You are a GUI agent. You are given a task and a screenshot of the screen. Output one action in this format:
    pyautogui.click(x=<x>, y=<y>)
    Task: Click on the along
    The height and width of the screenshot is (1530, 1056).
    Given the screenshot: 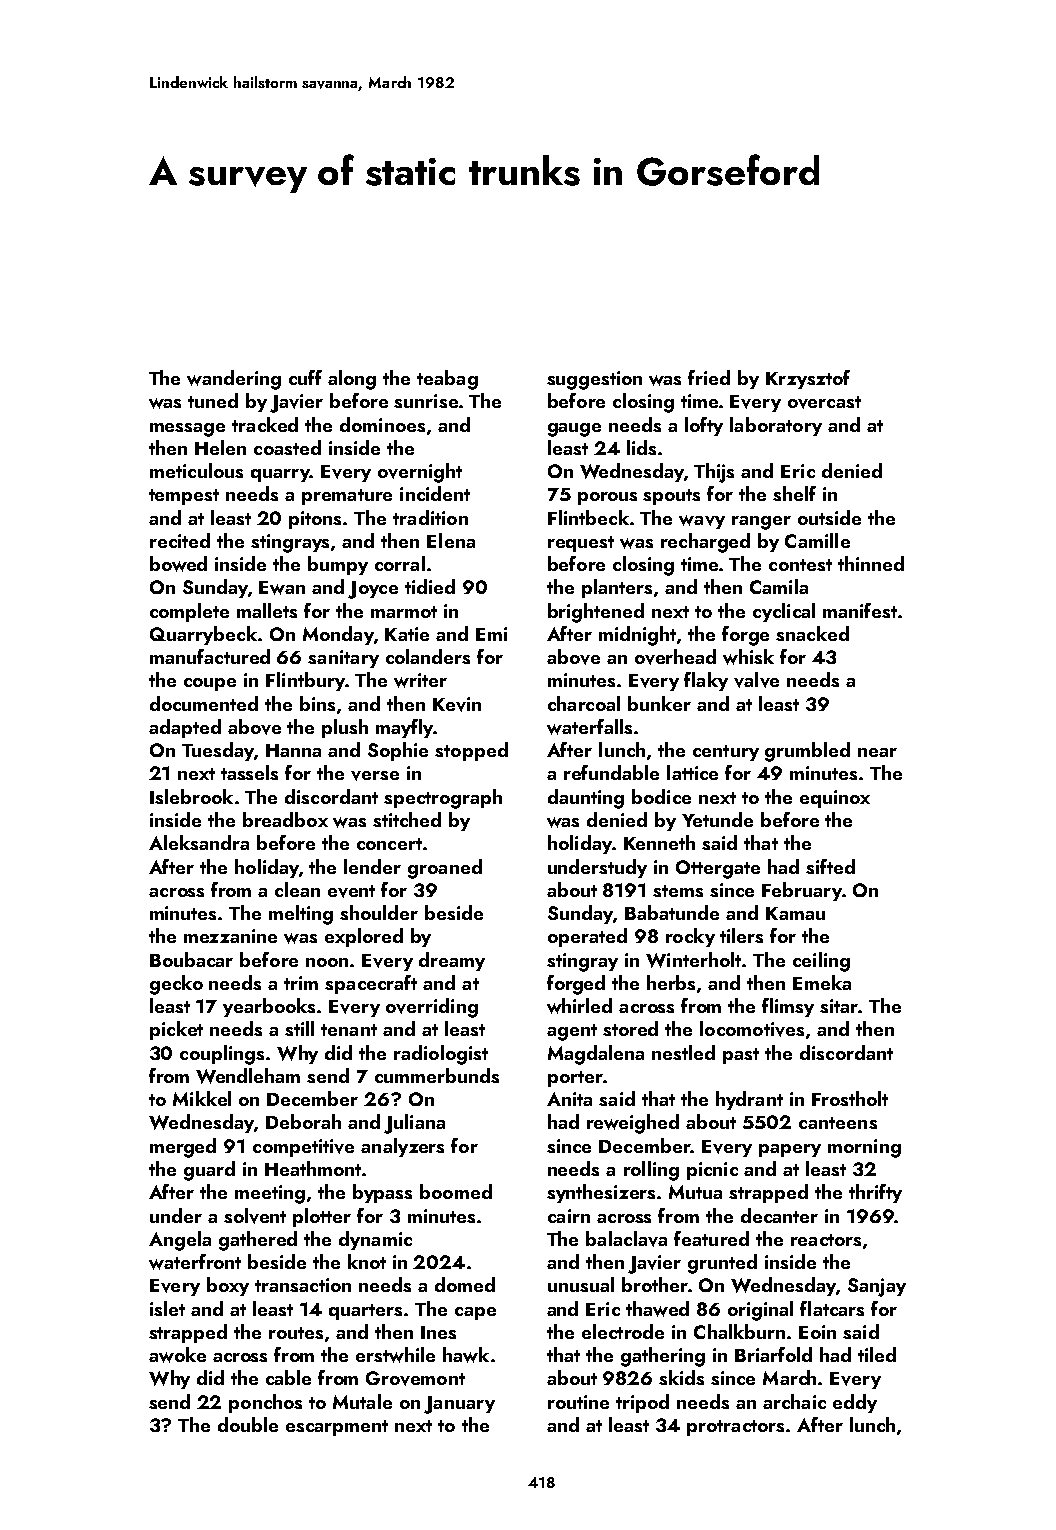 What is the action you would take?
    pyautogui.click(x=352, y=380)
